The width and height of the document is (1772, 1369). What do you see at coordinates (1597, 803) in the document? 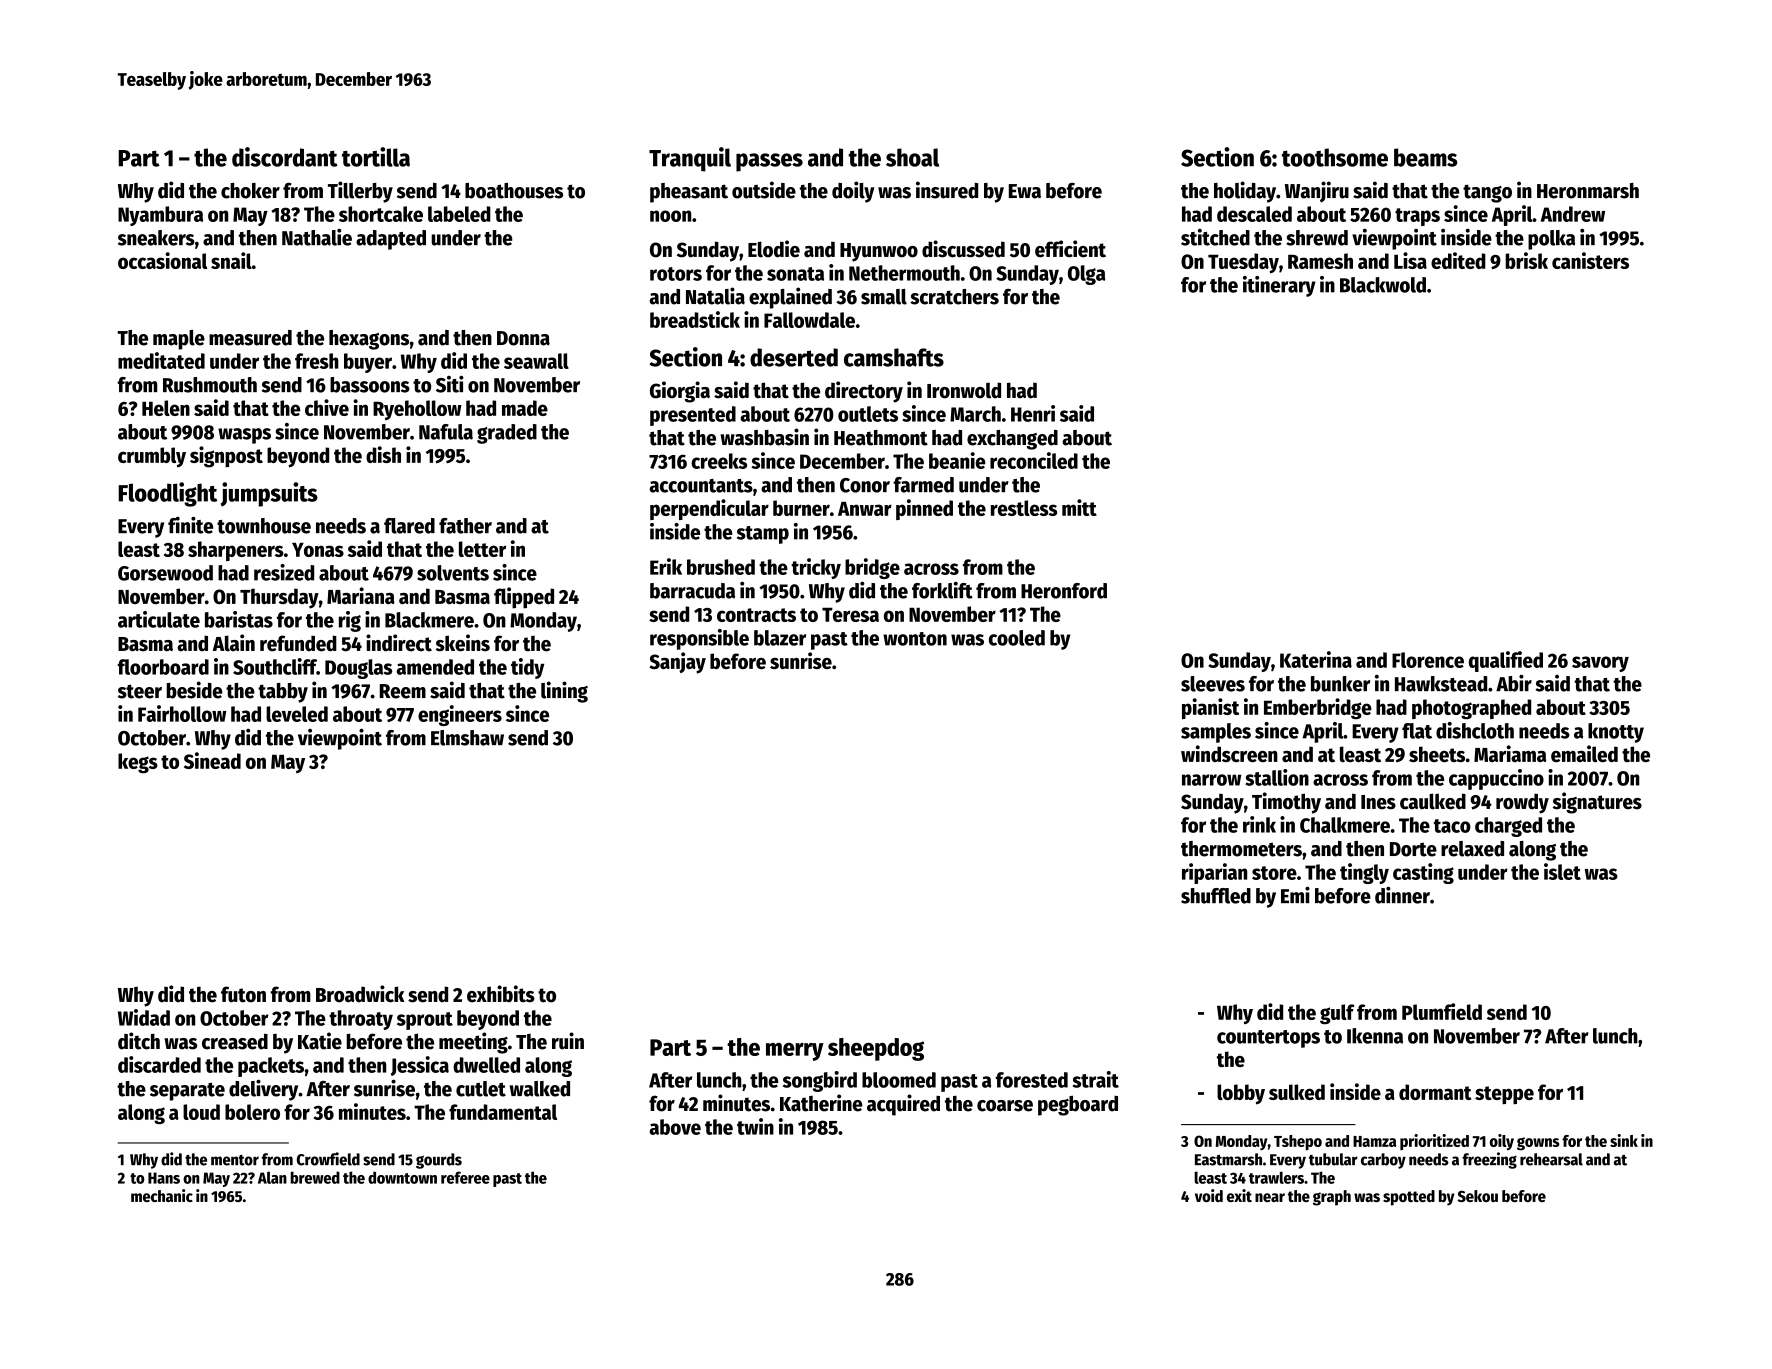
I see `signatures` at bounding box center [1597, 803].
